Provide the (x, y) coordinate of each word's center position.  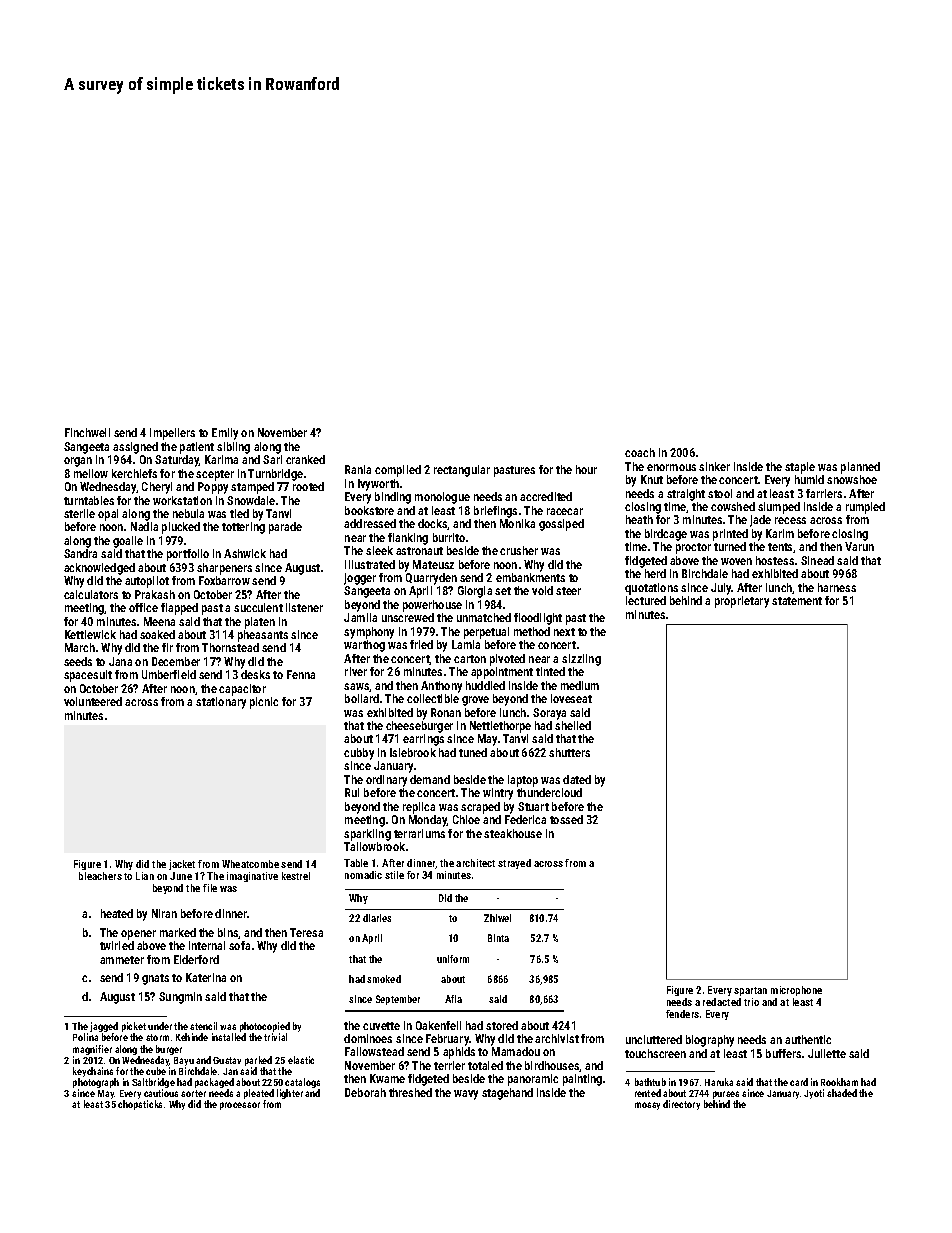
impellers (172, 434)
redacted (722, 1002)
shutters (569, 752)
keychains (93, 1072)
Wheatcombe (250, 864)
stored (502, 1025)
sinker (714, 466)
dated (577, 779)
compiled (398, 471)
